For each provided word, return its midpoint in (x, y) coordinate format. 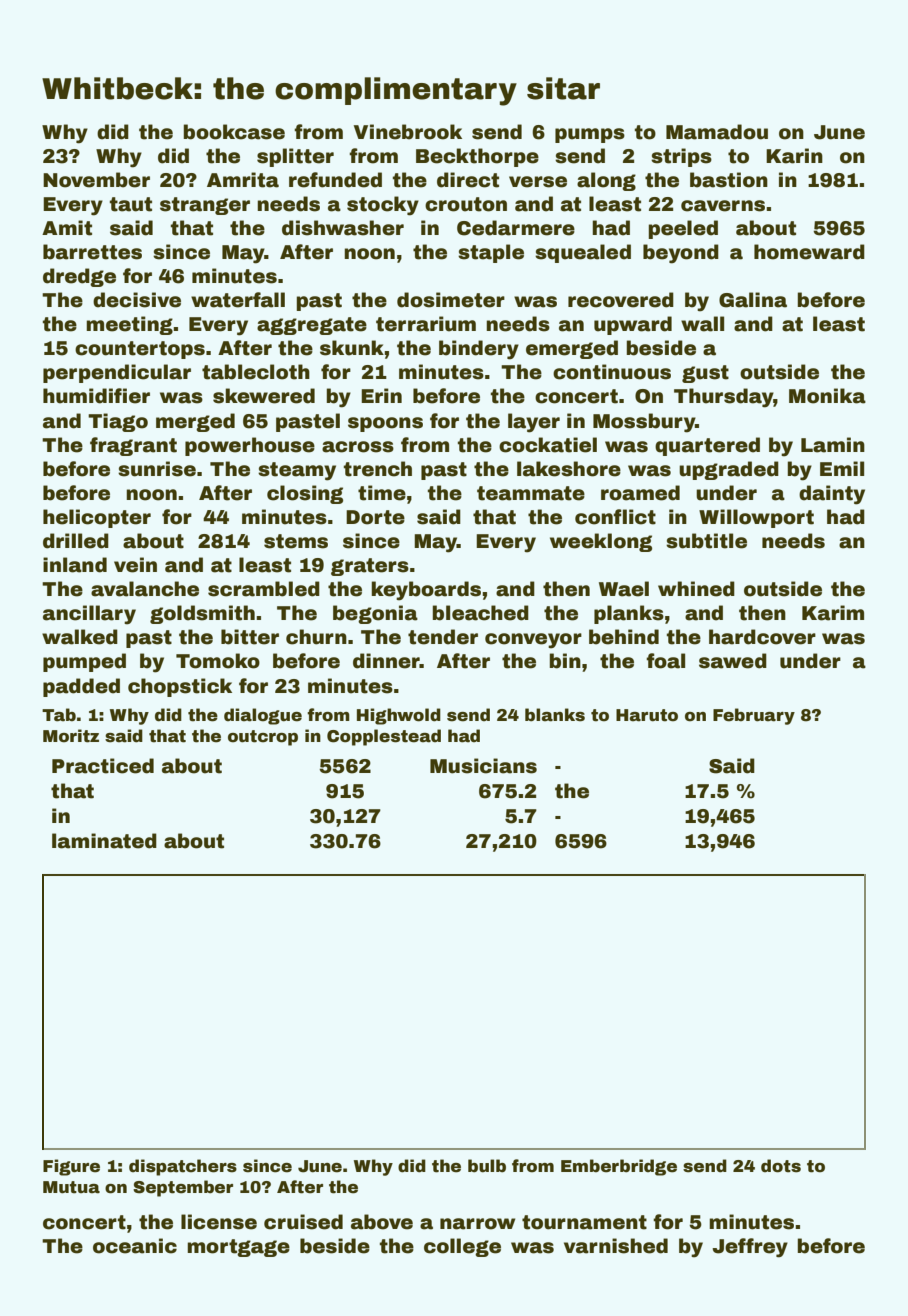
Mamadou (717, 132)
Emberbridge (619, 1167)
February (754, 716)
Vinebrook (408, 132)
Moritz (71, 736)
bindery (479, 350)
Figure (71, 1167)
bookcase (234, 132)
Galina (753, 300)
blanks (555, 715)
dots (781, 1166)
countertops (140, 350)
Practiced (103, 766)
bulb (487, 1166)
